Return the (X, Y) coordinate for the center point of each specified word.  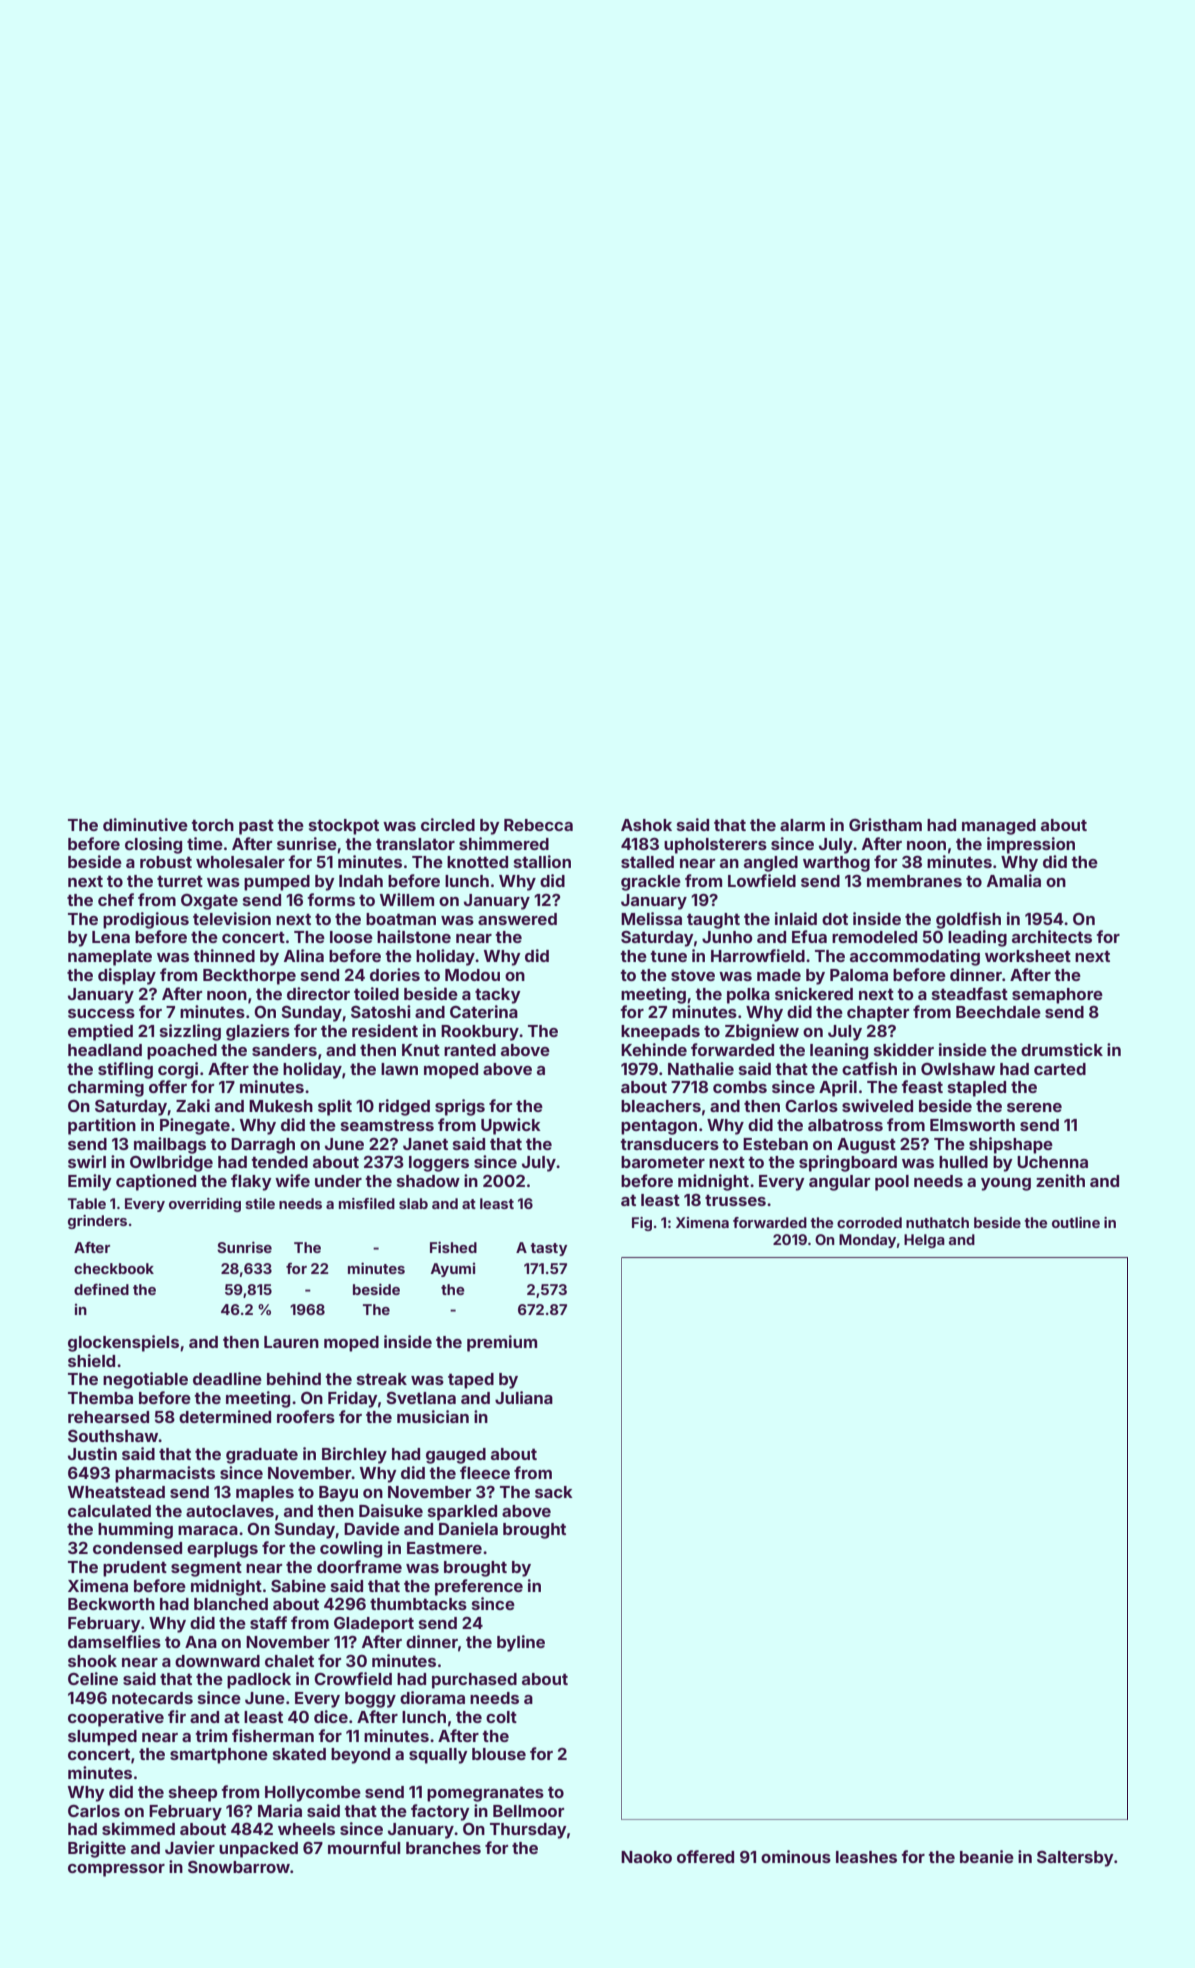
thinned (224, 955)
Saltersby (1075, 1859)
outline (1076, 1222)
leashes (866, 1857)
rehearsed (108, 1417)
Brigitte (97, 1849)
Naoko (646, 1857)
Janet (425, 1144)
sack (554, 1492)
